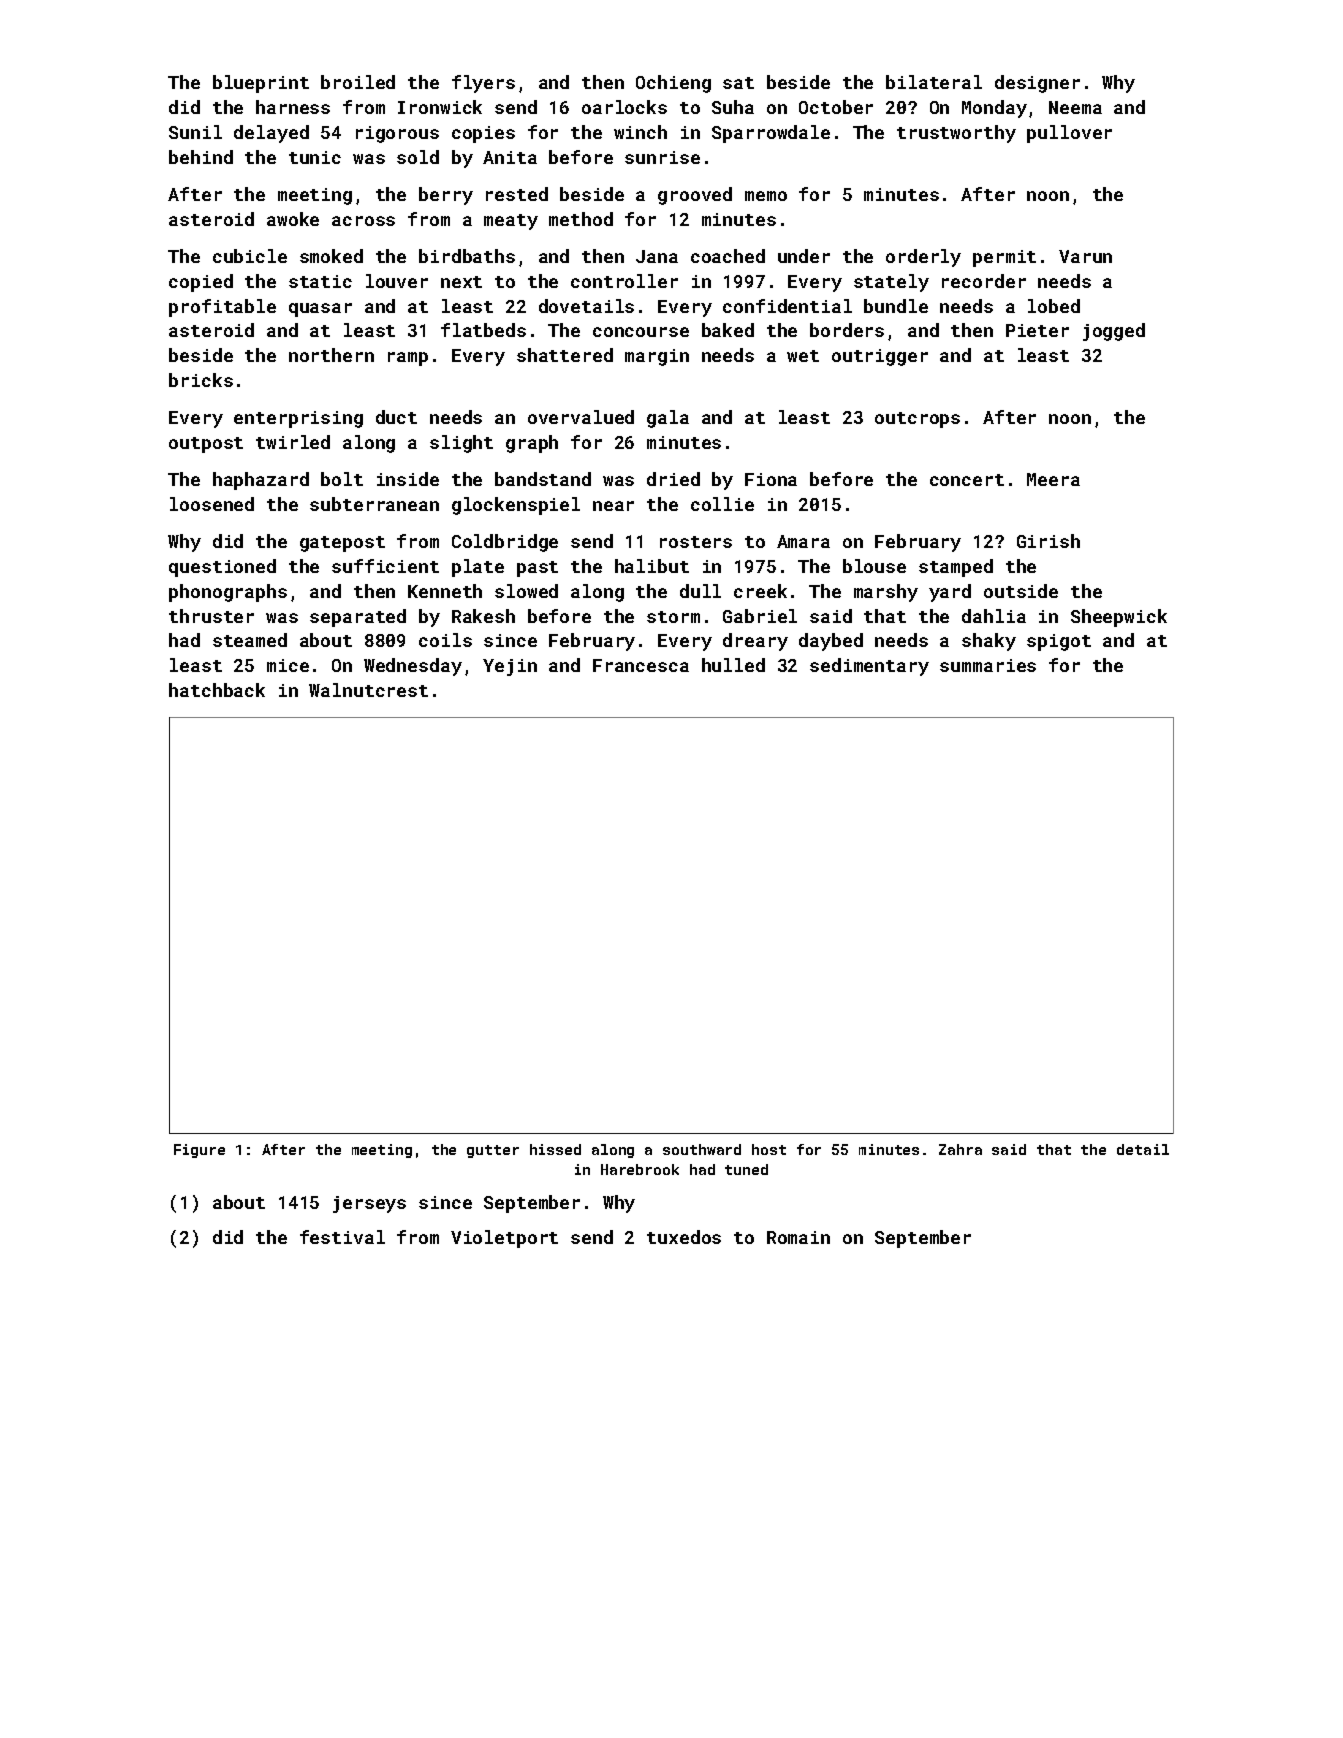 This screenshot has height=1738, width=1343. I want to click on Figure, so click(199, 1151).
